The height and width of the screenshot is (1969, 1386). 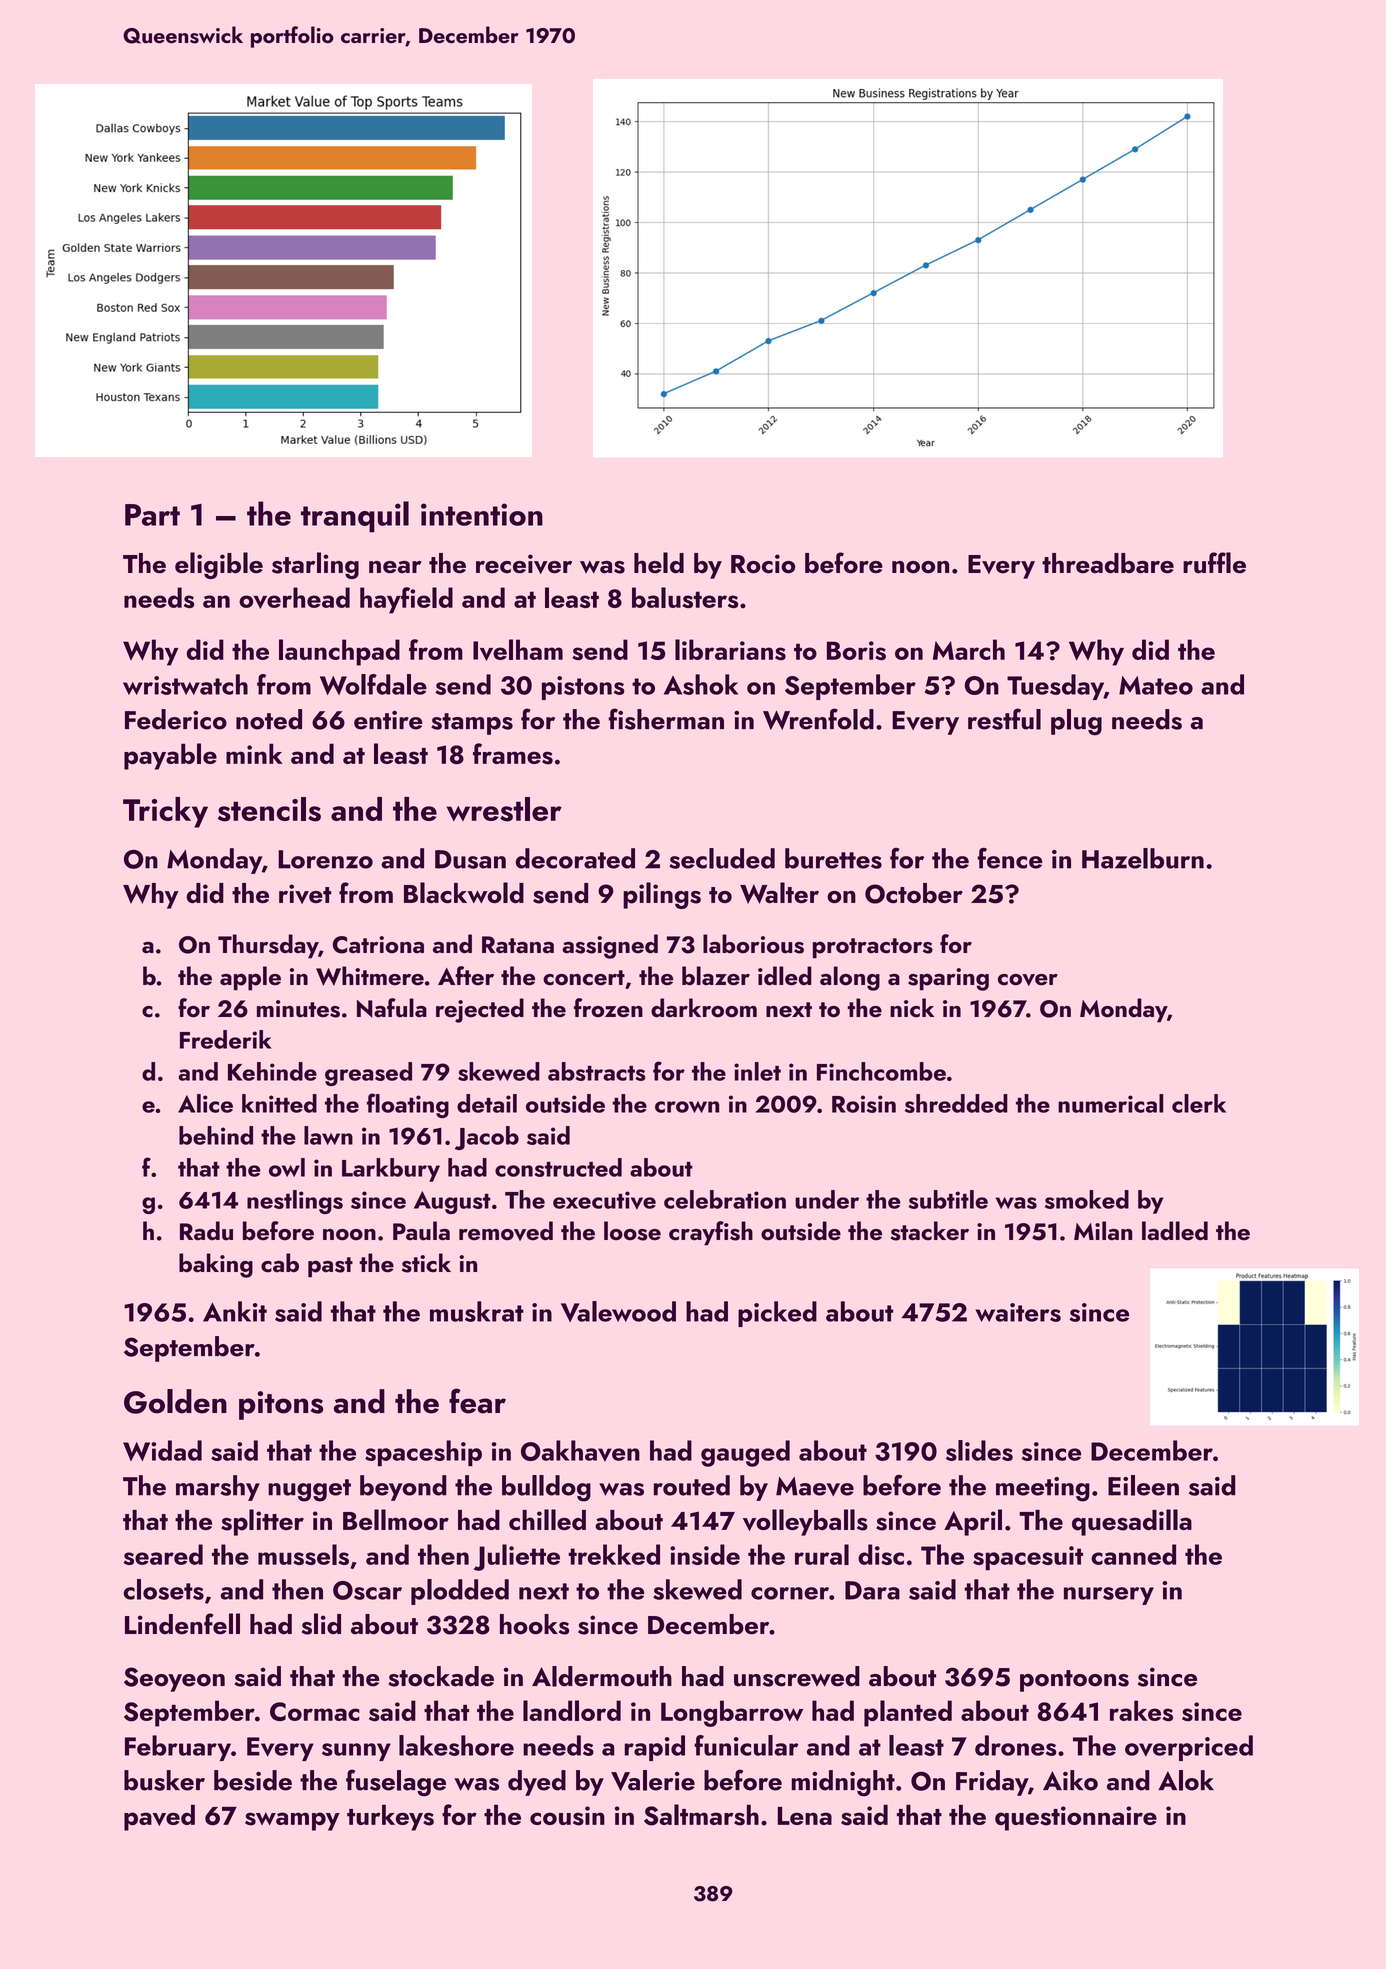 I want to click on Milan, so click(x=1103, y=1231).
